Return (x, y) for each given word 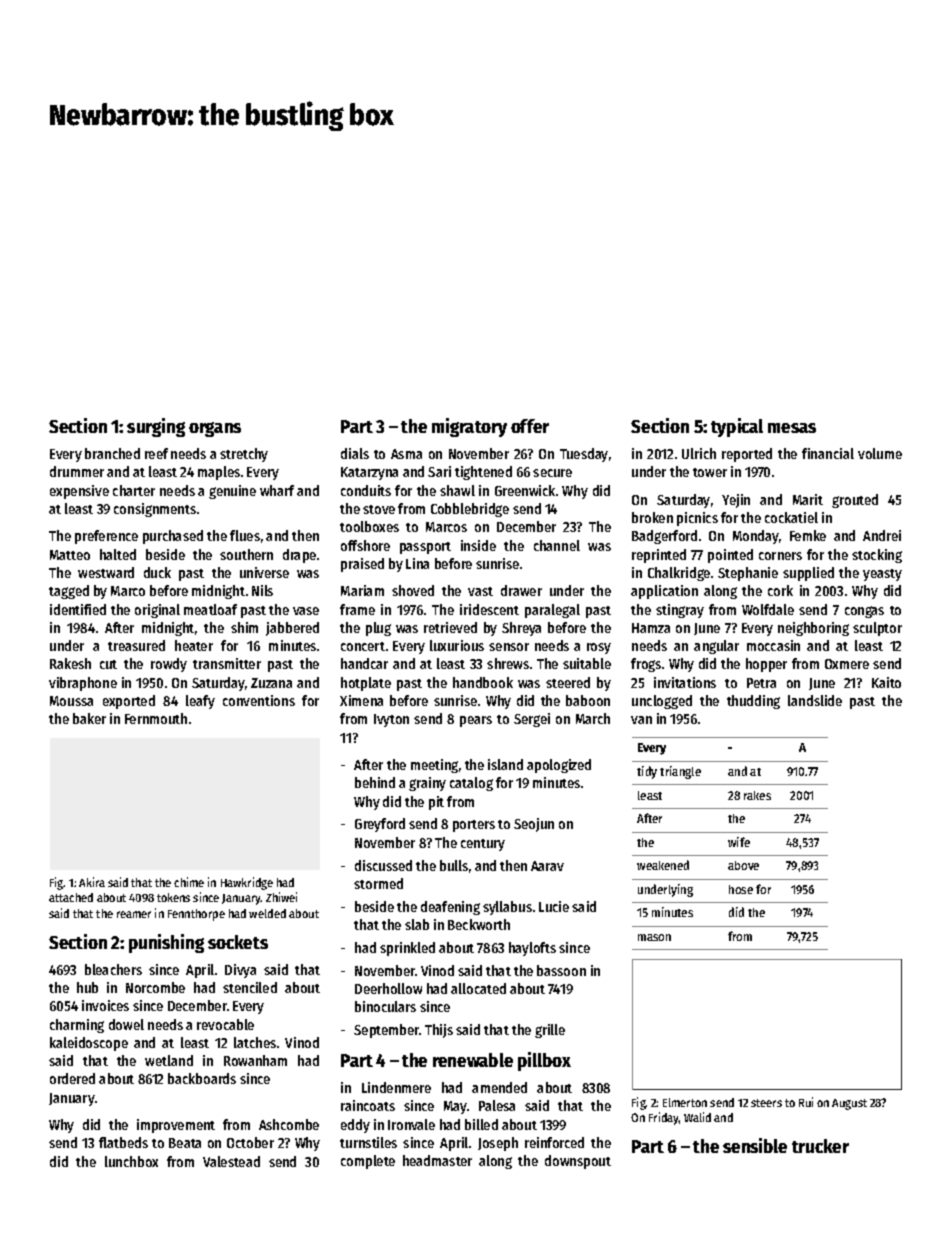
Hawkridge (247, 883)
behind (375, 782)
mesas (792, 428)
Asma (406, 454)
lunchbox (131, 1161)
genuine (232, 492)
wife (739, 842)
